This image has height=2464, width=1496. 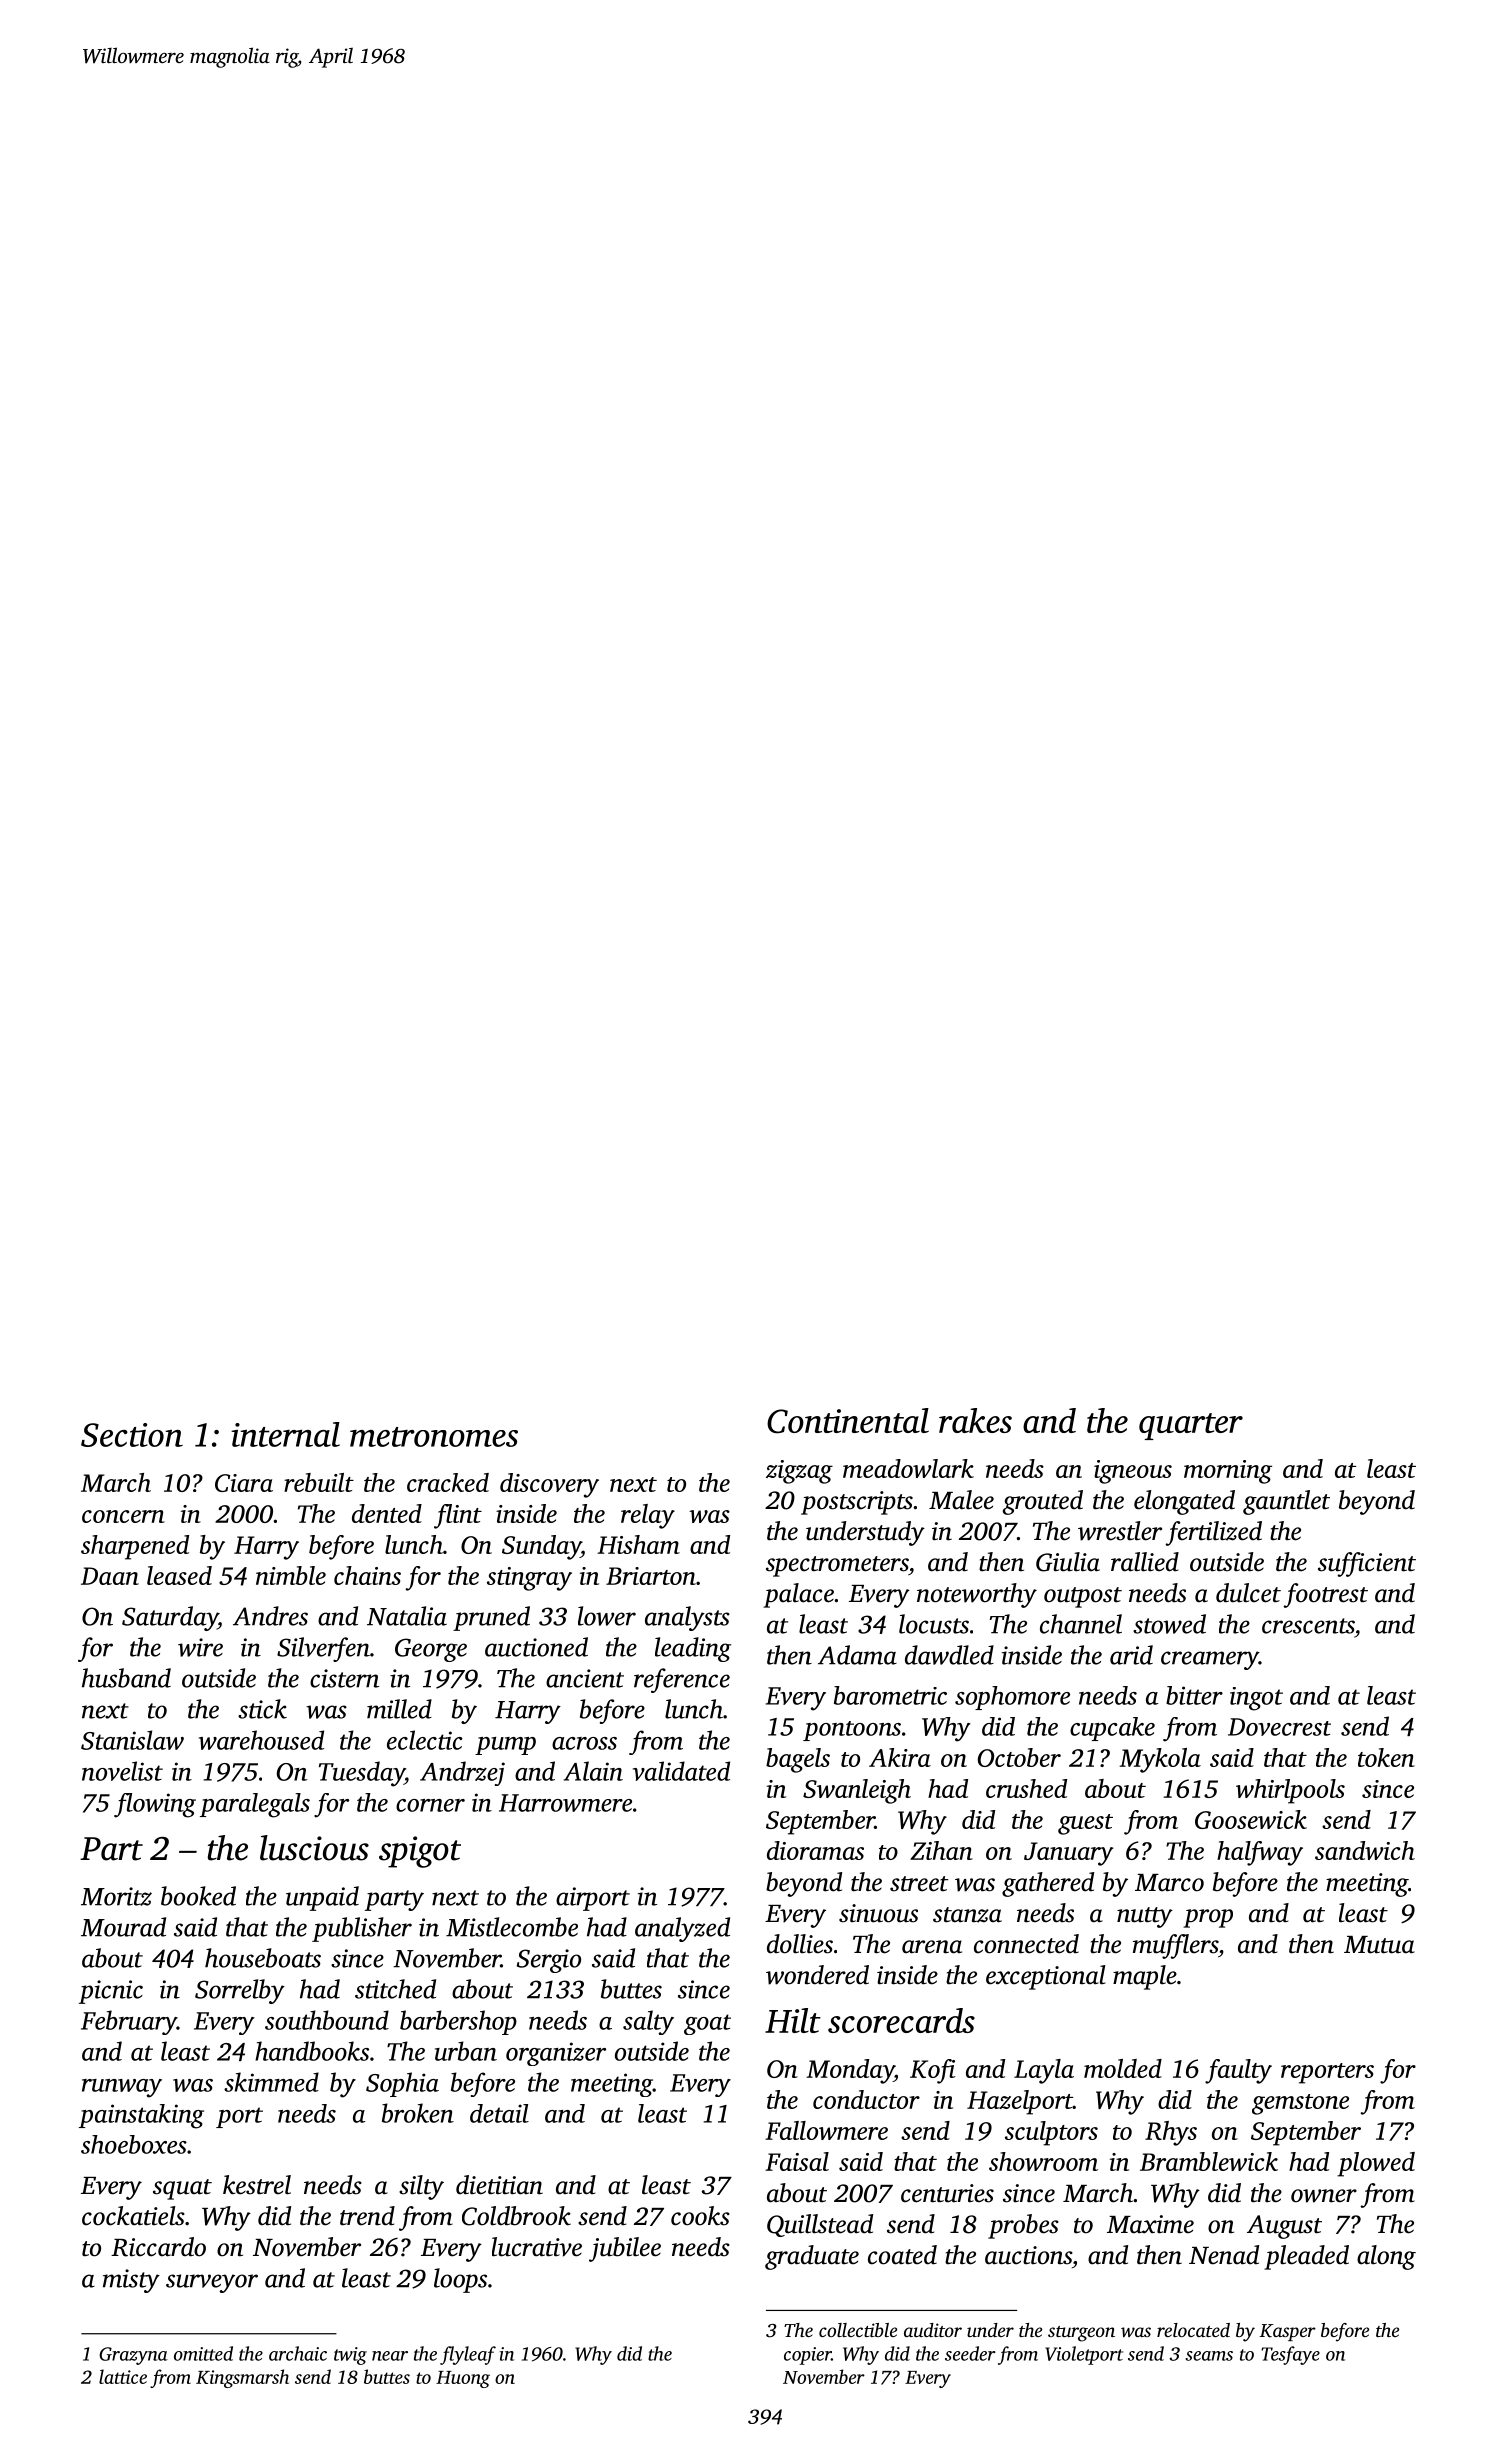 What do you see at coordinates (126, 1678) in the image?
I see `husband` at bounding box center [126, 1678].
